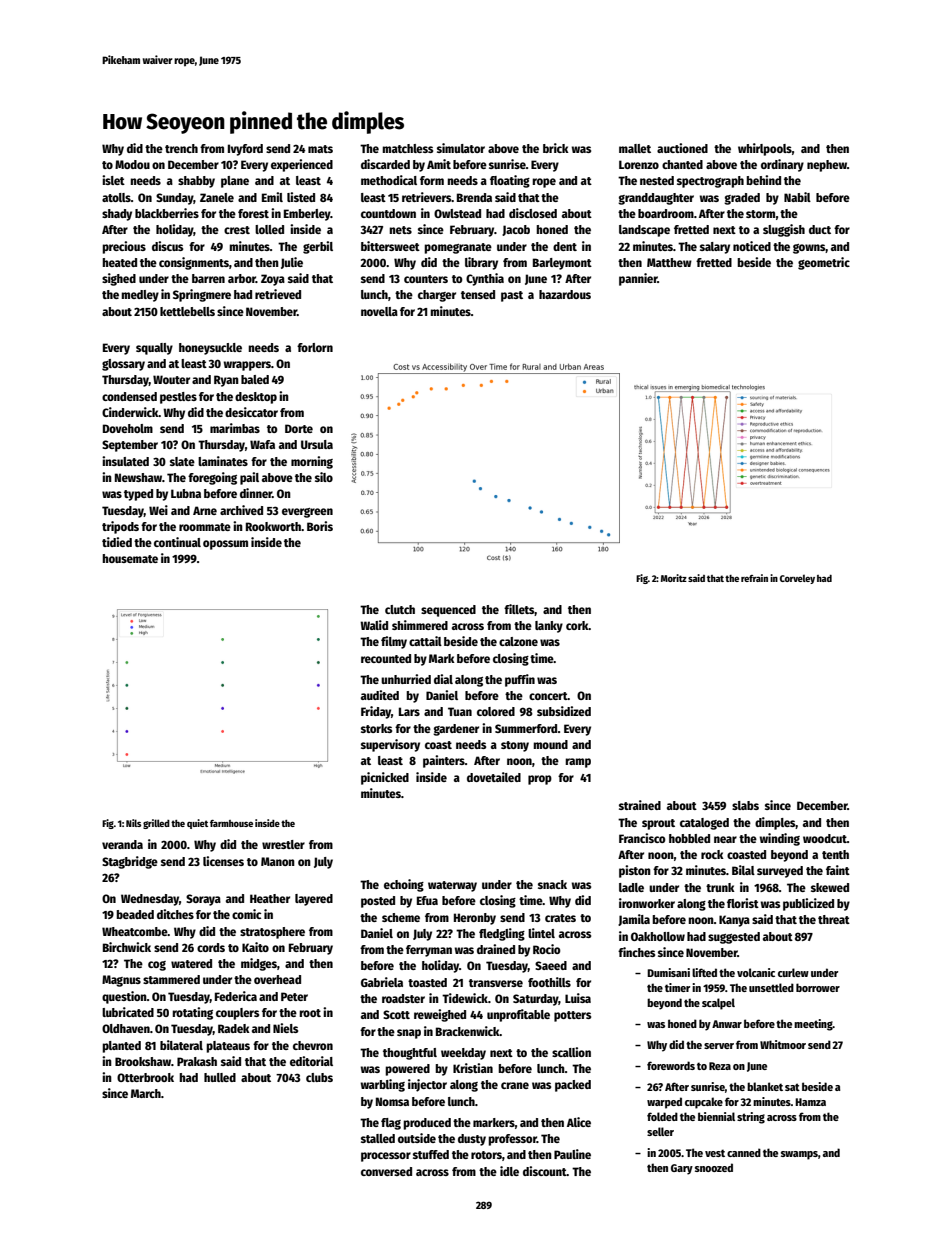 This document has height=1233, width=952. Describe the element at coordinates (577, 625) in the document. I see `cork` at that location.
